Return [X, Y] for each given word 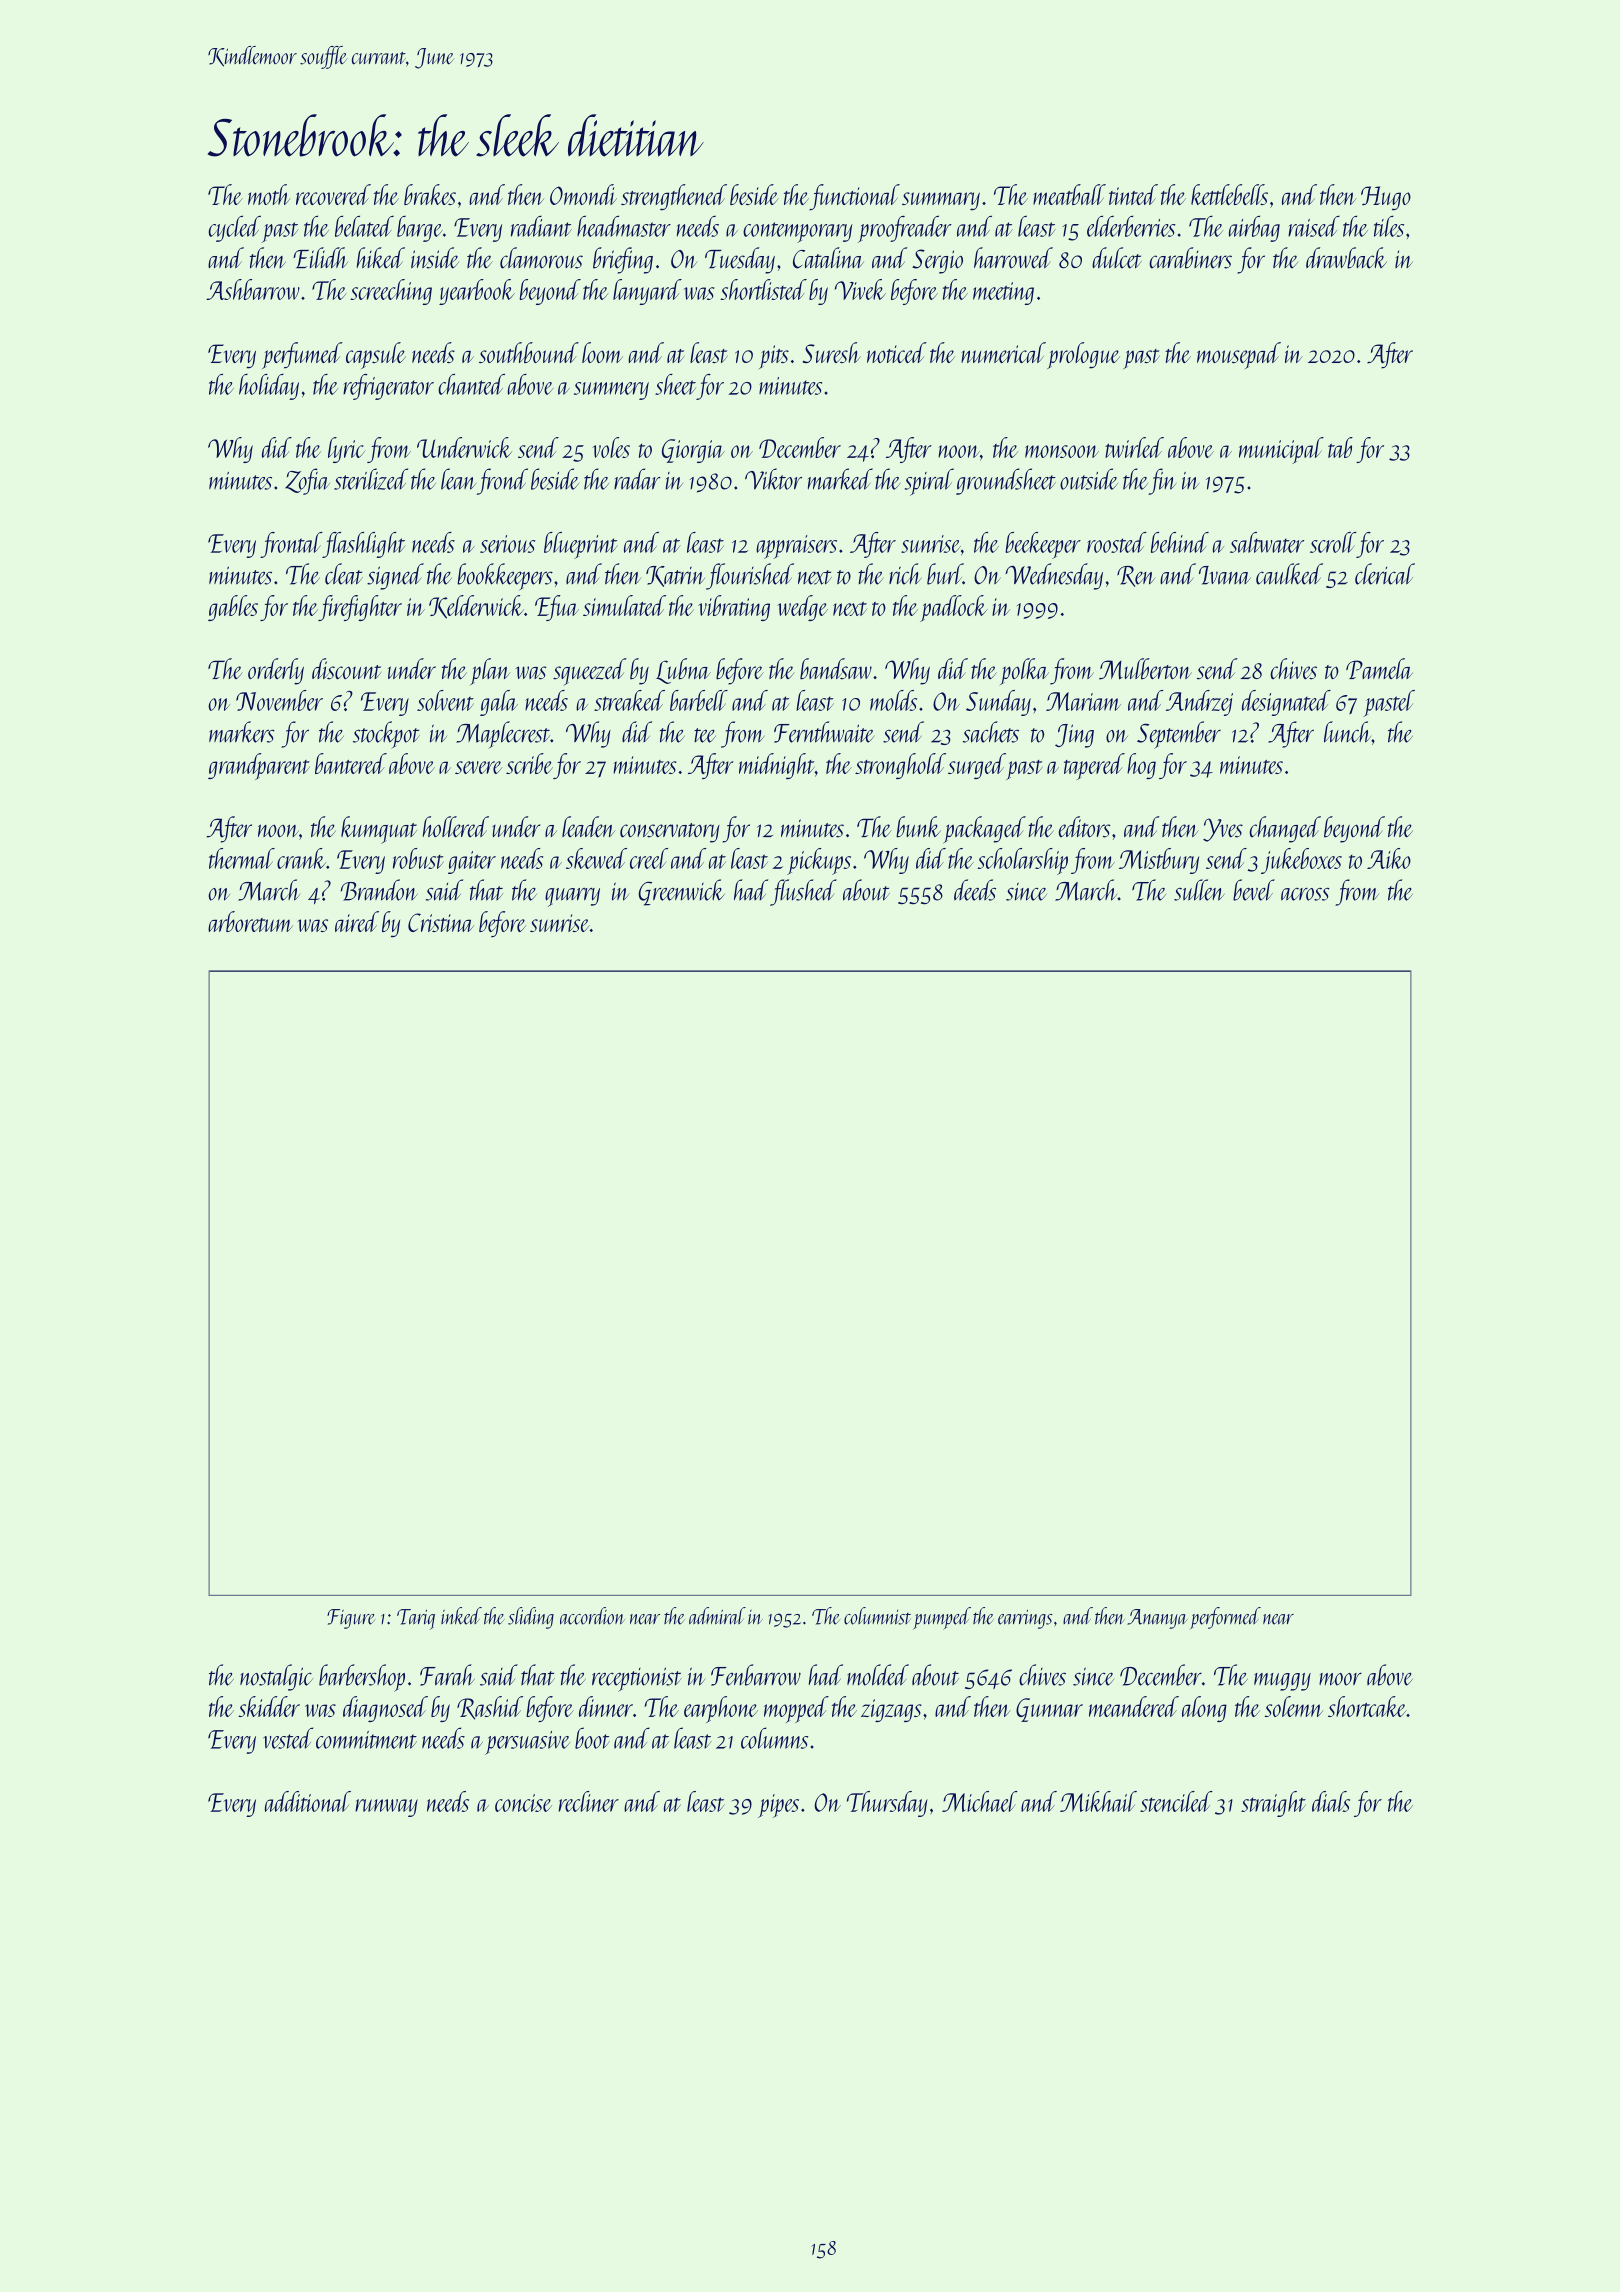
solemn [1294, 1706]
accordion [592, 1616]
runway [386, 1808]
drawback [1346, 258]
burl [945, 574]
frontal [291, 545]
